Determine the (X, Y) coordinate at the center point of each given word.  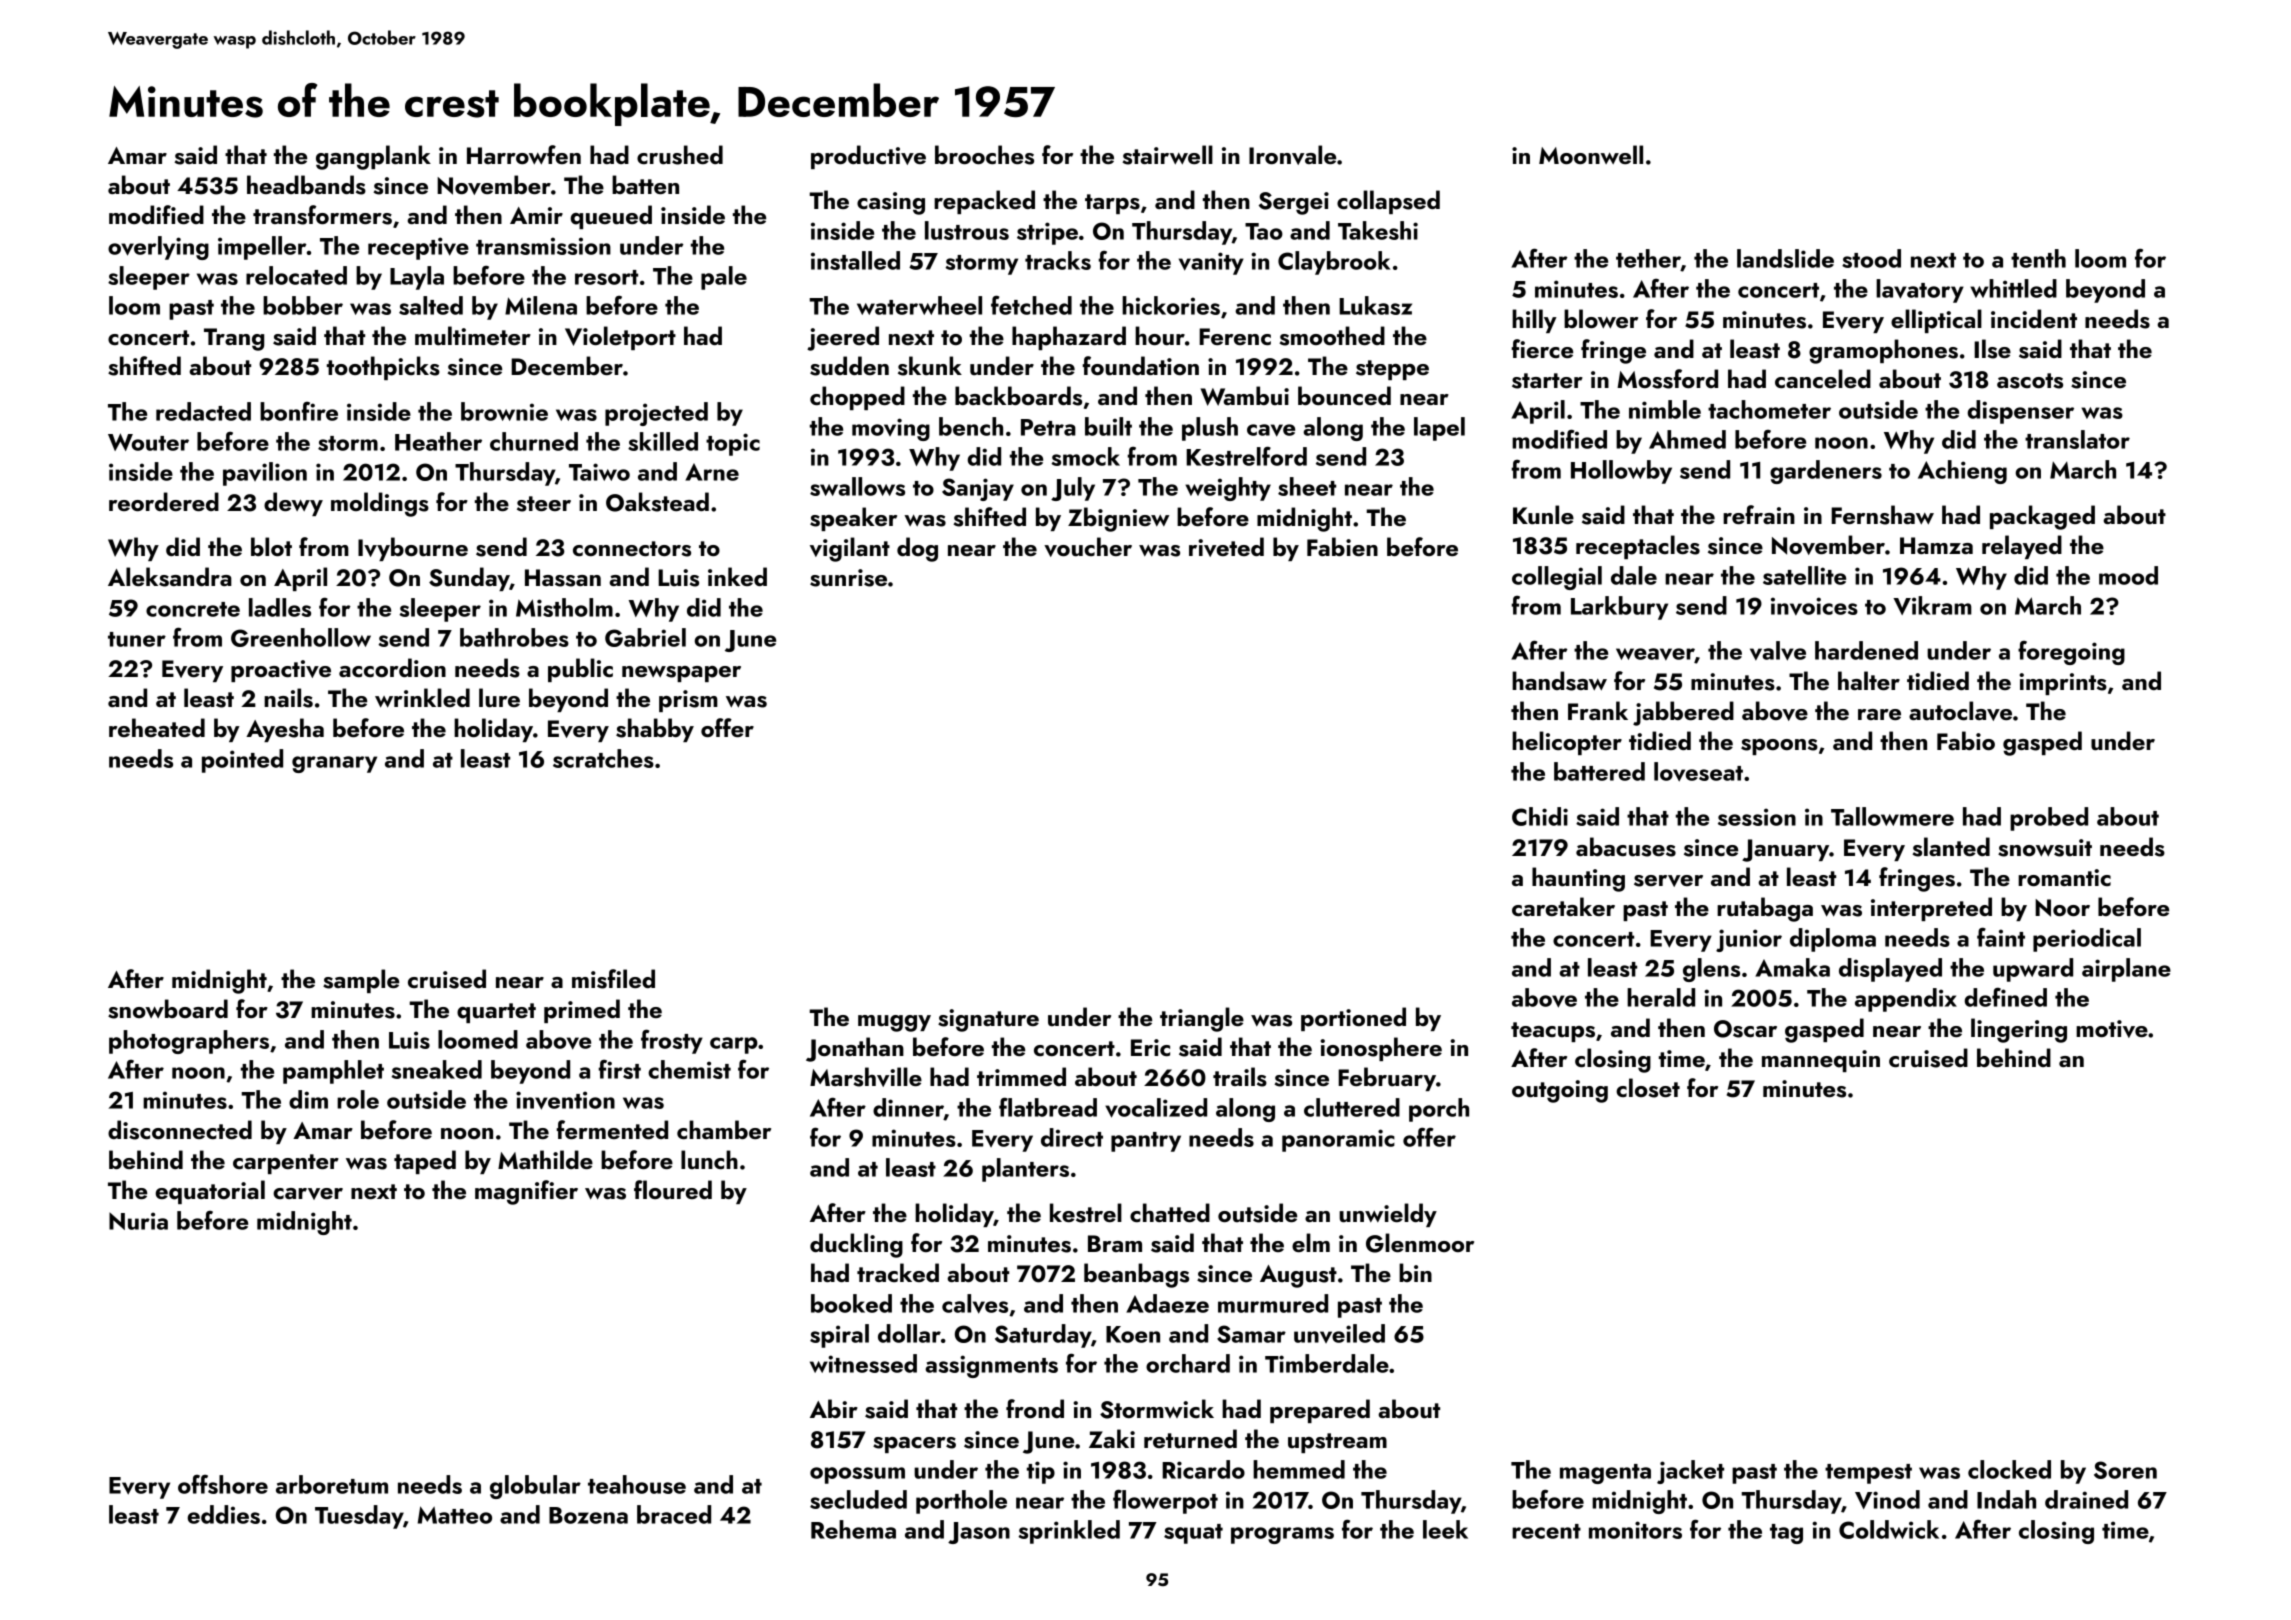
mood (2128, 575)
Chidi (1540, 816)
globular (535, 1487)
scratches (603, 758)
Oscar (1745, 1029)
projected (656, 414)
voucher (1088, 547)
